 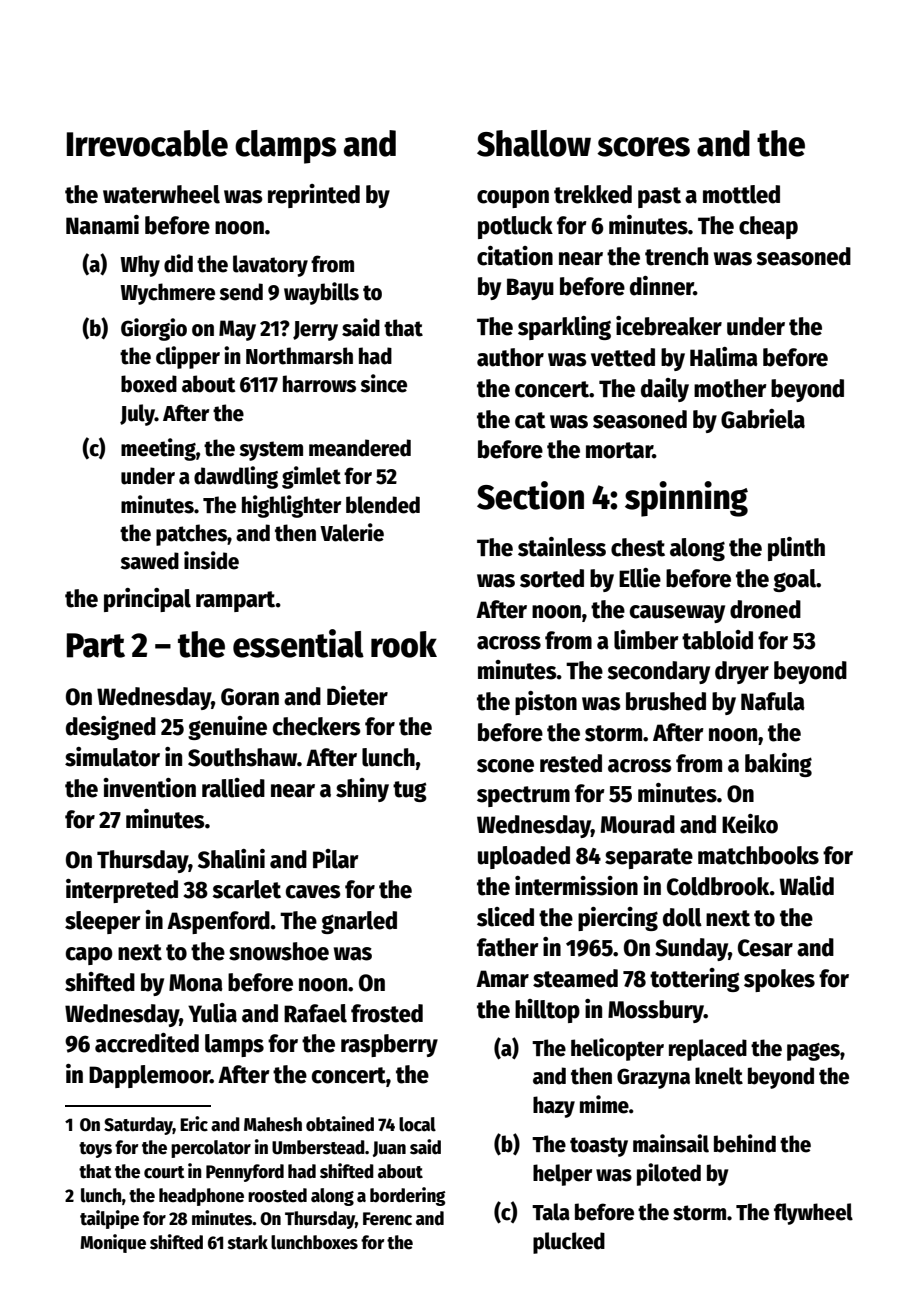 I want to click on hazy, so click(x=554, y=1107).
